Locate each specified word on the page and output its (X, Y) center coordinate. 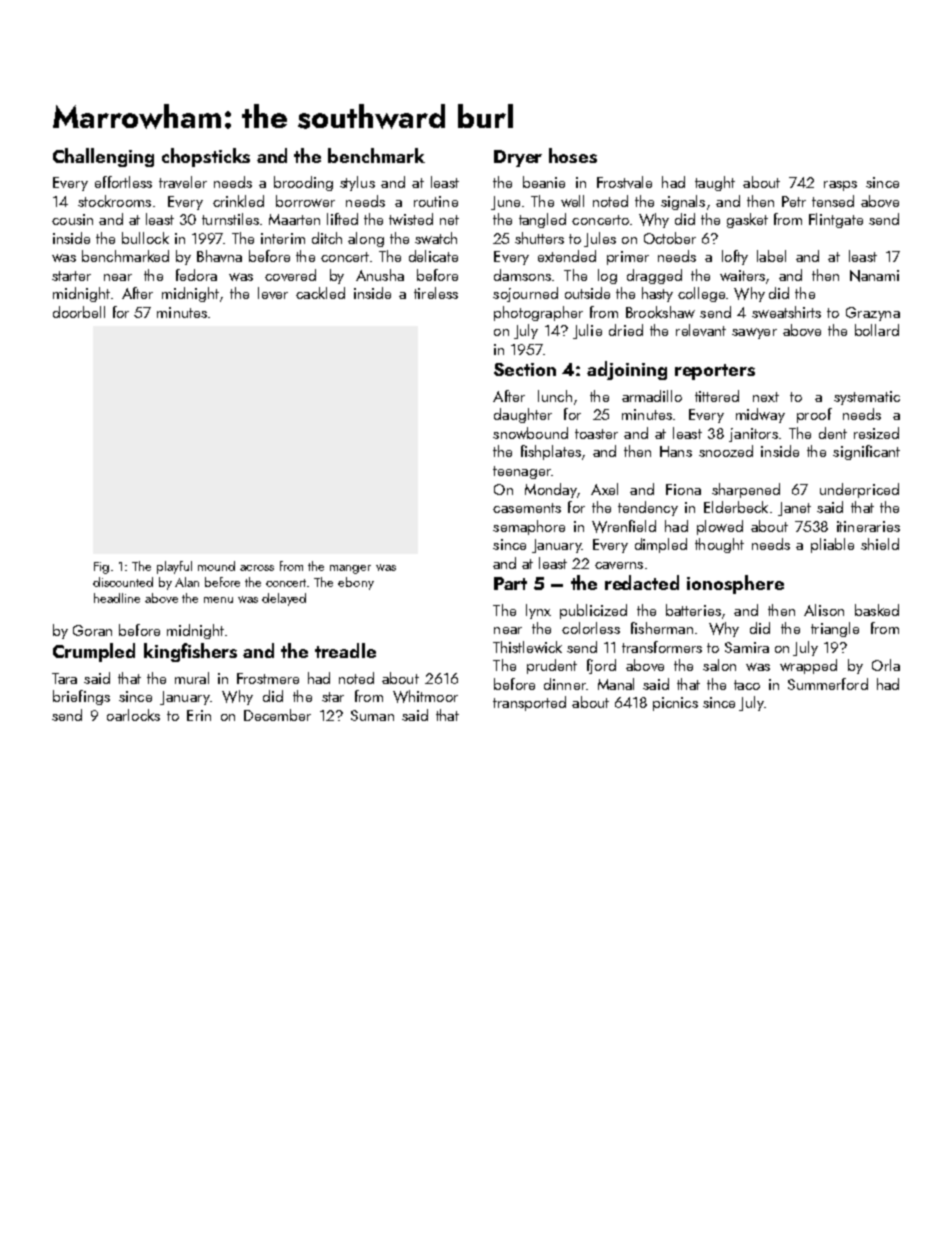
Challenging (103, 157)
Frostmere (268, 678)
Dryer (518, 158)
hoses (573, 155)
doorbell (79, 312)
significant (866, 452)
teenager (522, 472)
